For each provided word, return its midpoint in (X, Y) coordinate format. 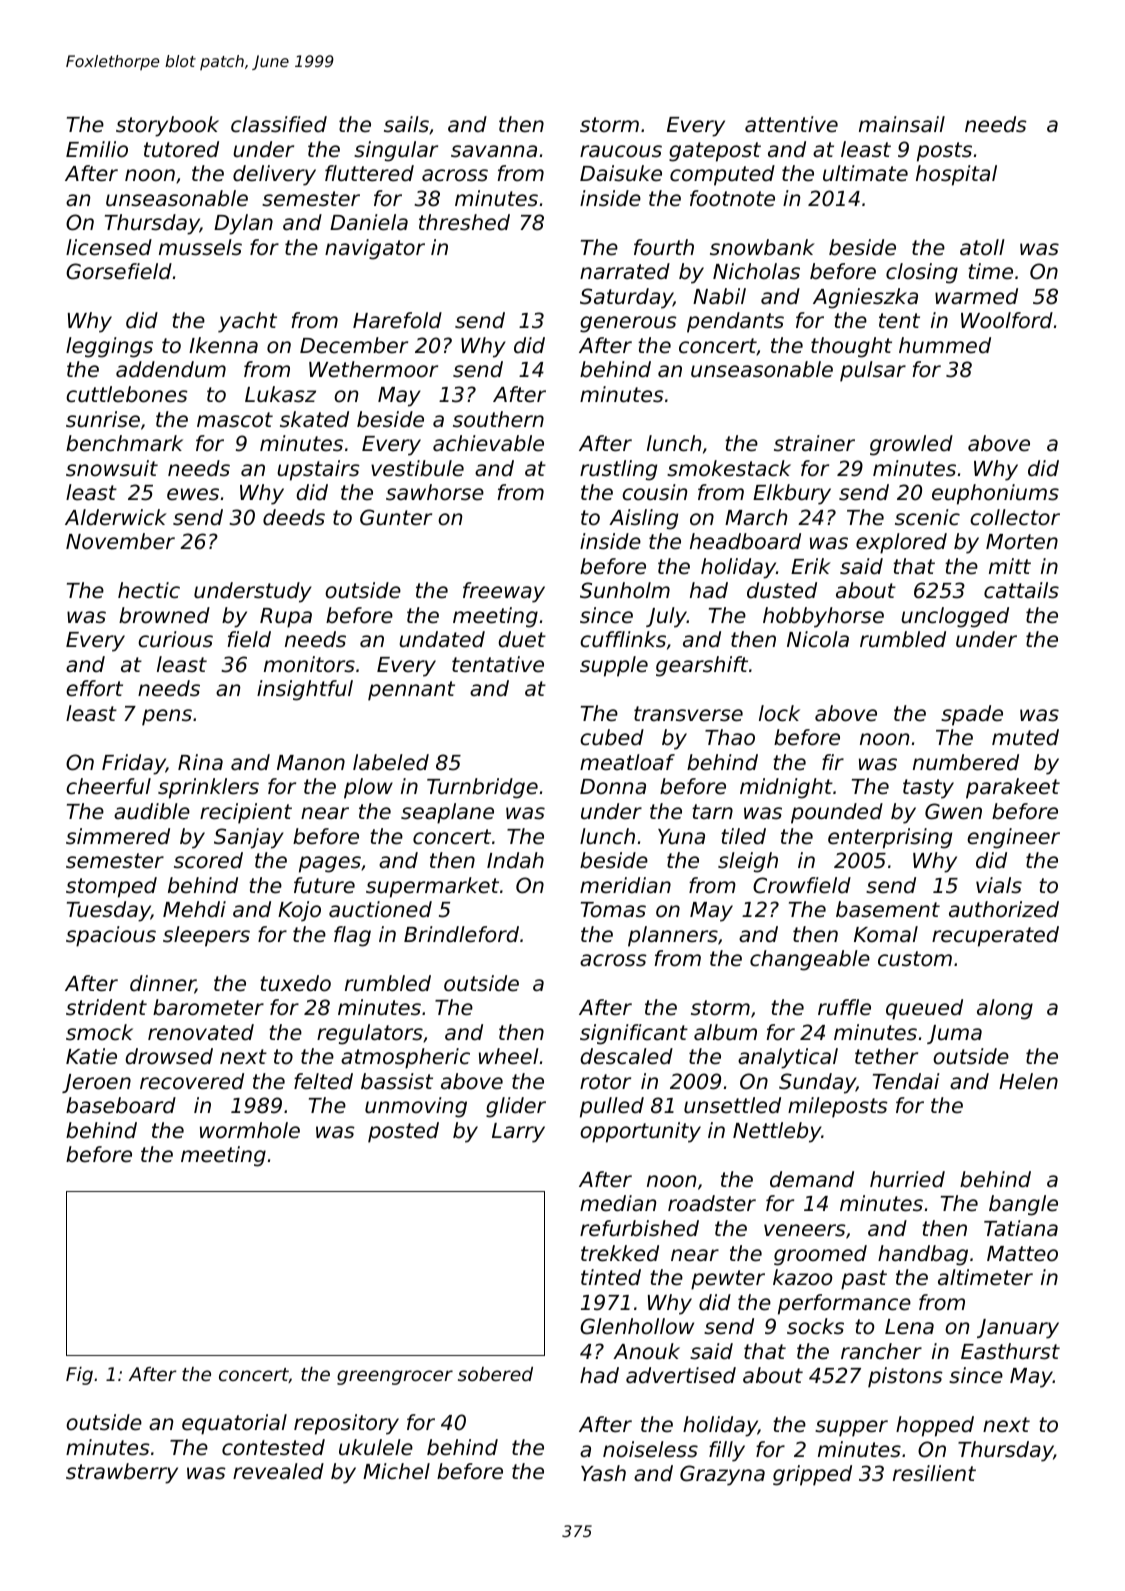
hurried (907, 1179)
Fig (79, 1376)
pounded (837, 813)
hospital (956, 175)
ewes (193, 494)
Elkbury (792, 494)
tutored (181, 149)
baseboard (121, 1105)
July (666, 617)
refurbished (639, 1228)
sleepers (206, 936)
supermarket (432, 887)
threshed (464, 222)
